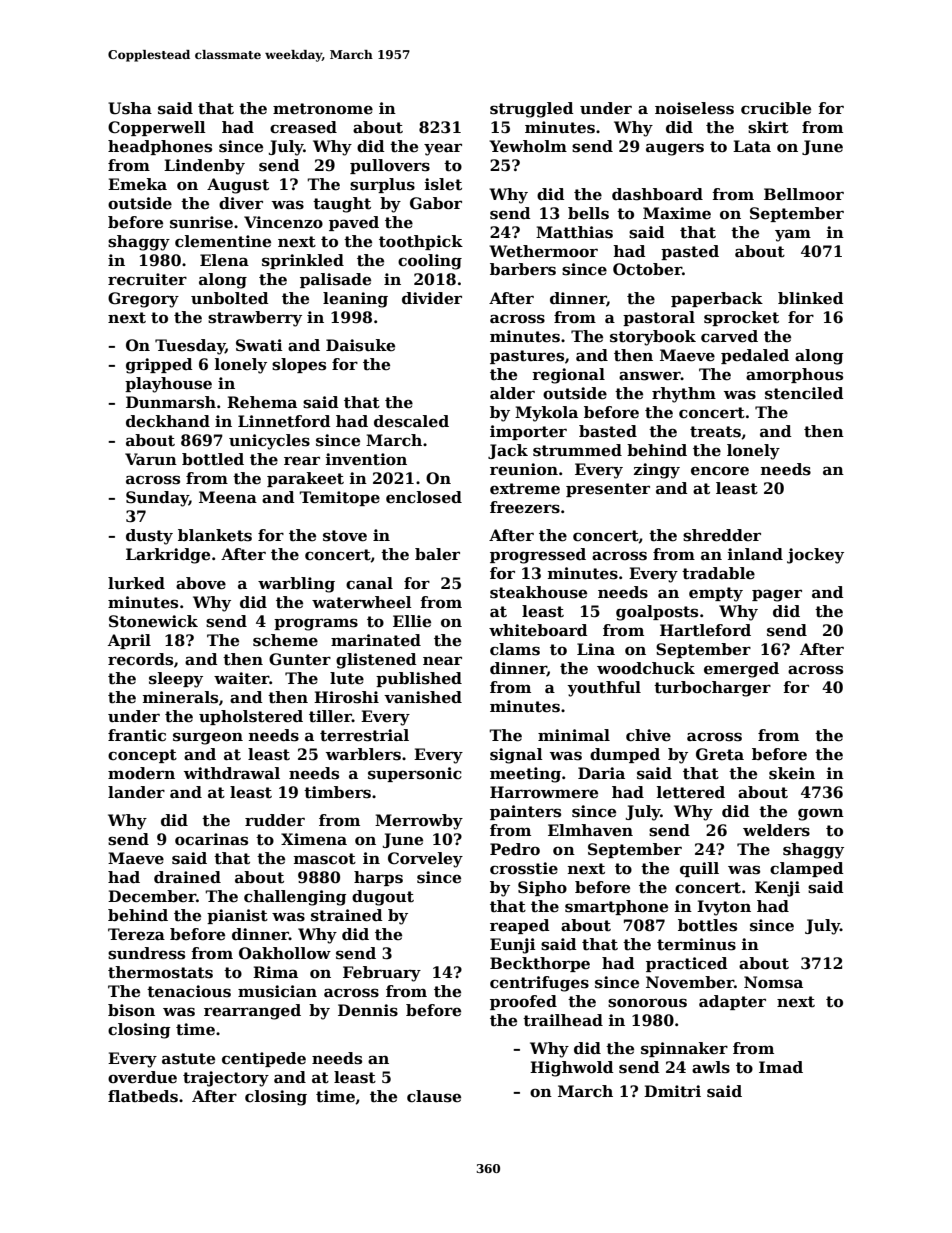 The height and width of the image is (1233, 952). Describe the element at coordinates (741, 670) in the image. I see `emerged` at that location.
